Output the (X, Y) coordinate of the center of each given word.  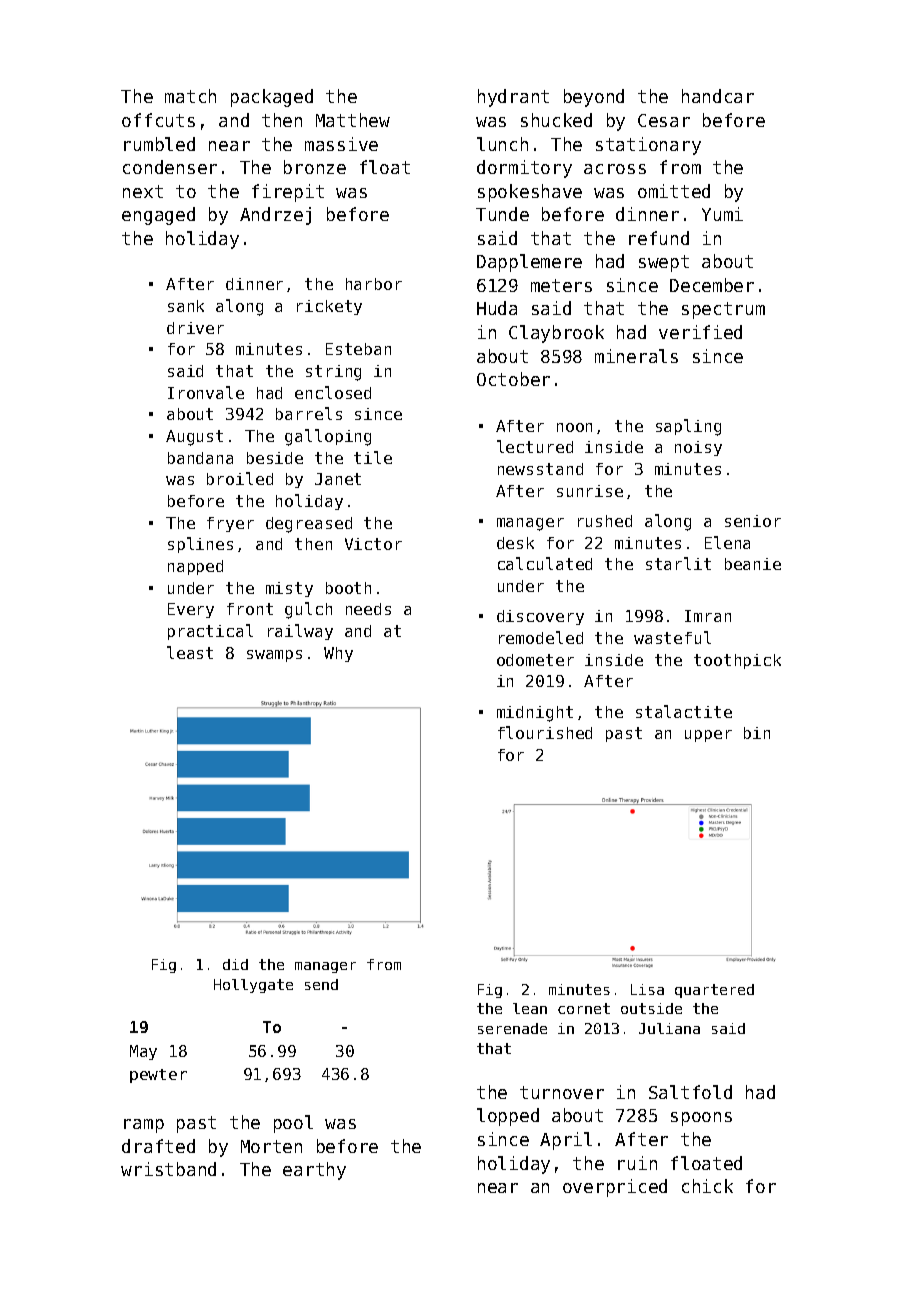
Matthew (353, 120)
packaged (272, 98)
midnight (535, 714)
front (250, 609)
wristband (168, 1169)
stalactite (684, 711)
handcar (718, 96)
